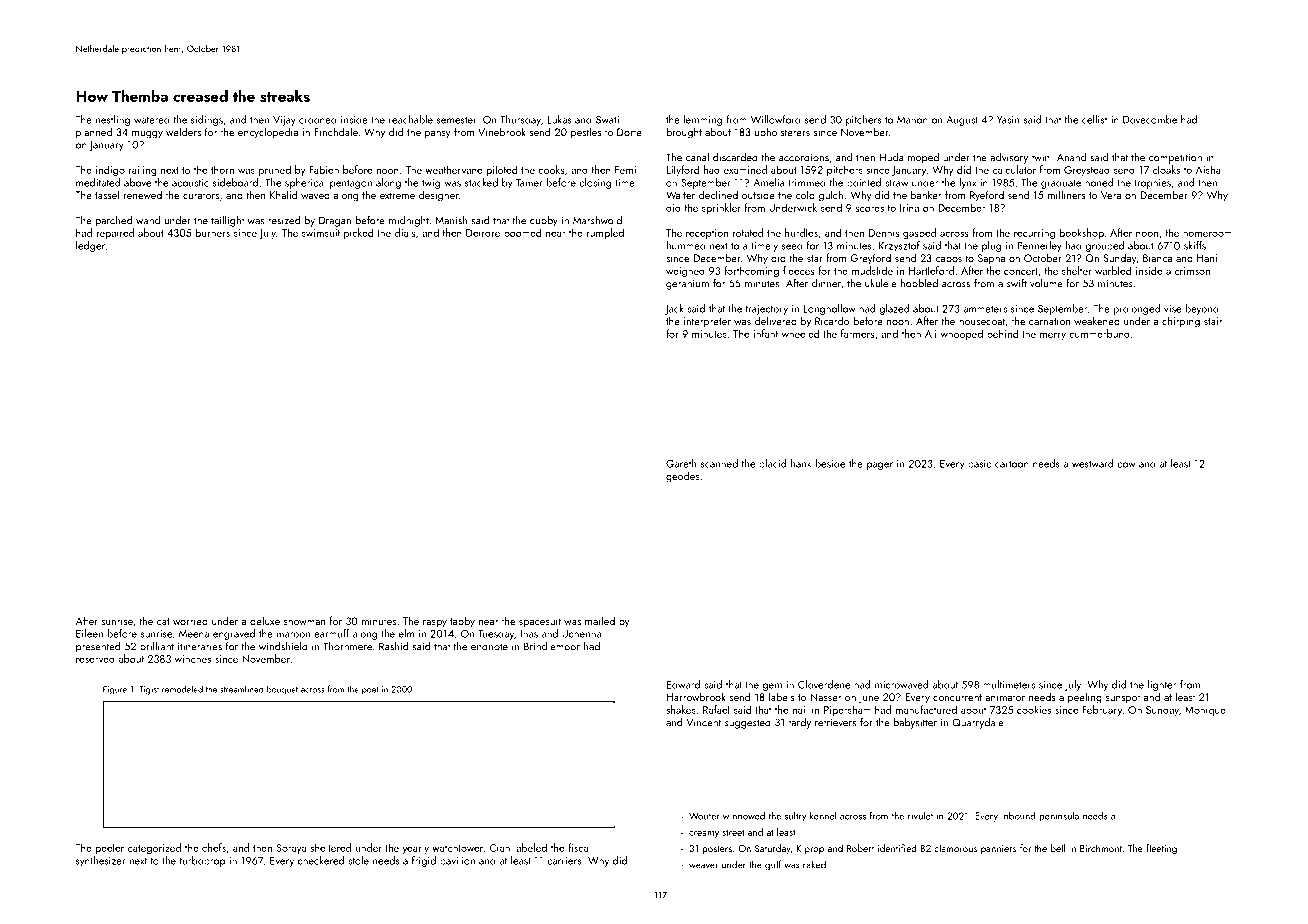  I want to click on mailed, so click(600, 620).
